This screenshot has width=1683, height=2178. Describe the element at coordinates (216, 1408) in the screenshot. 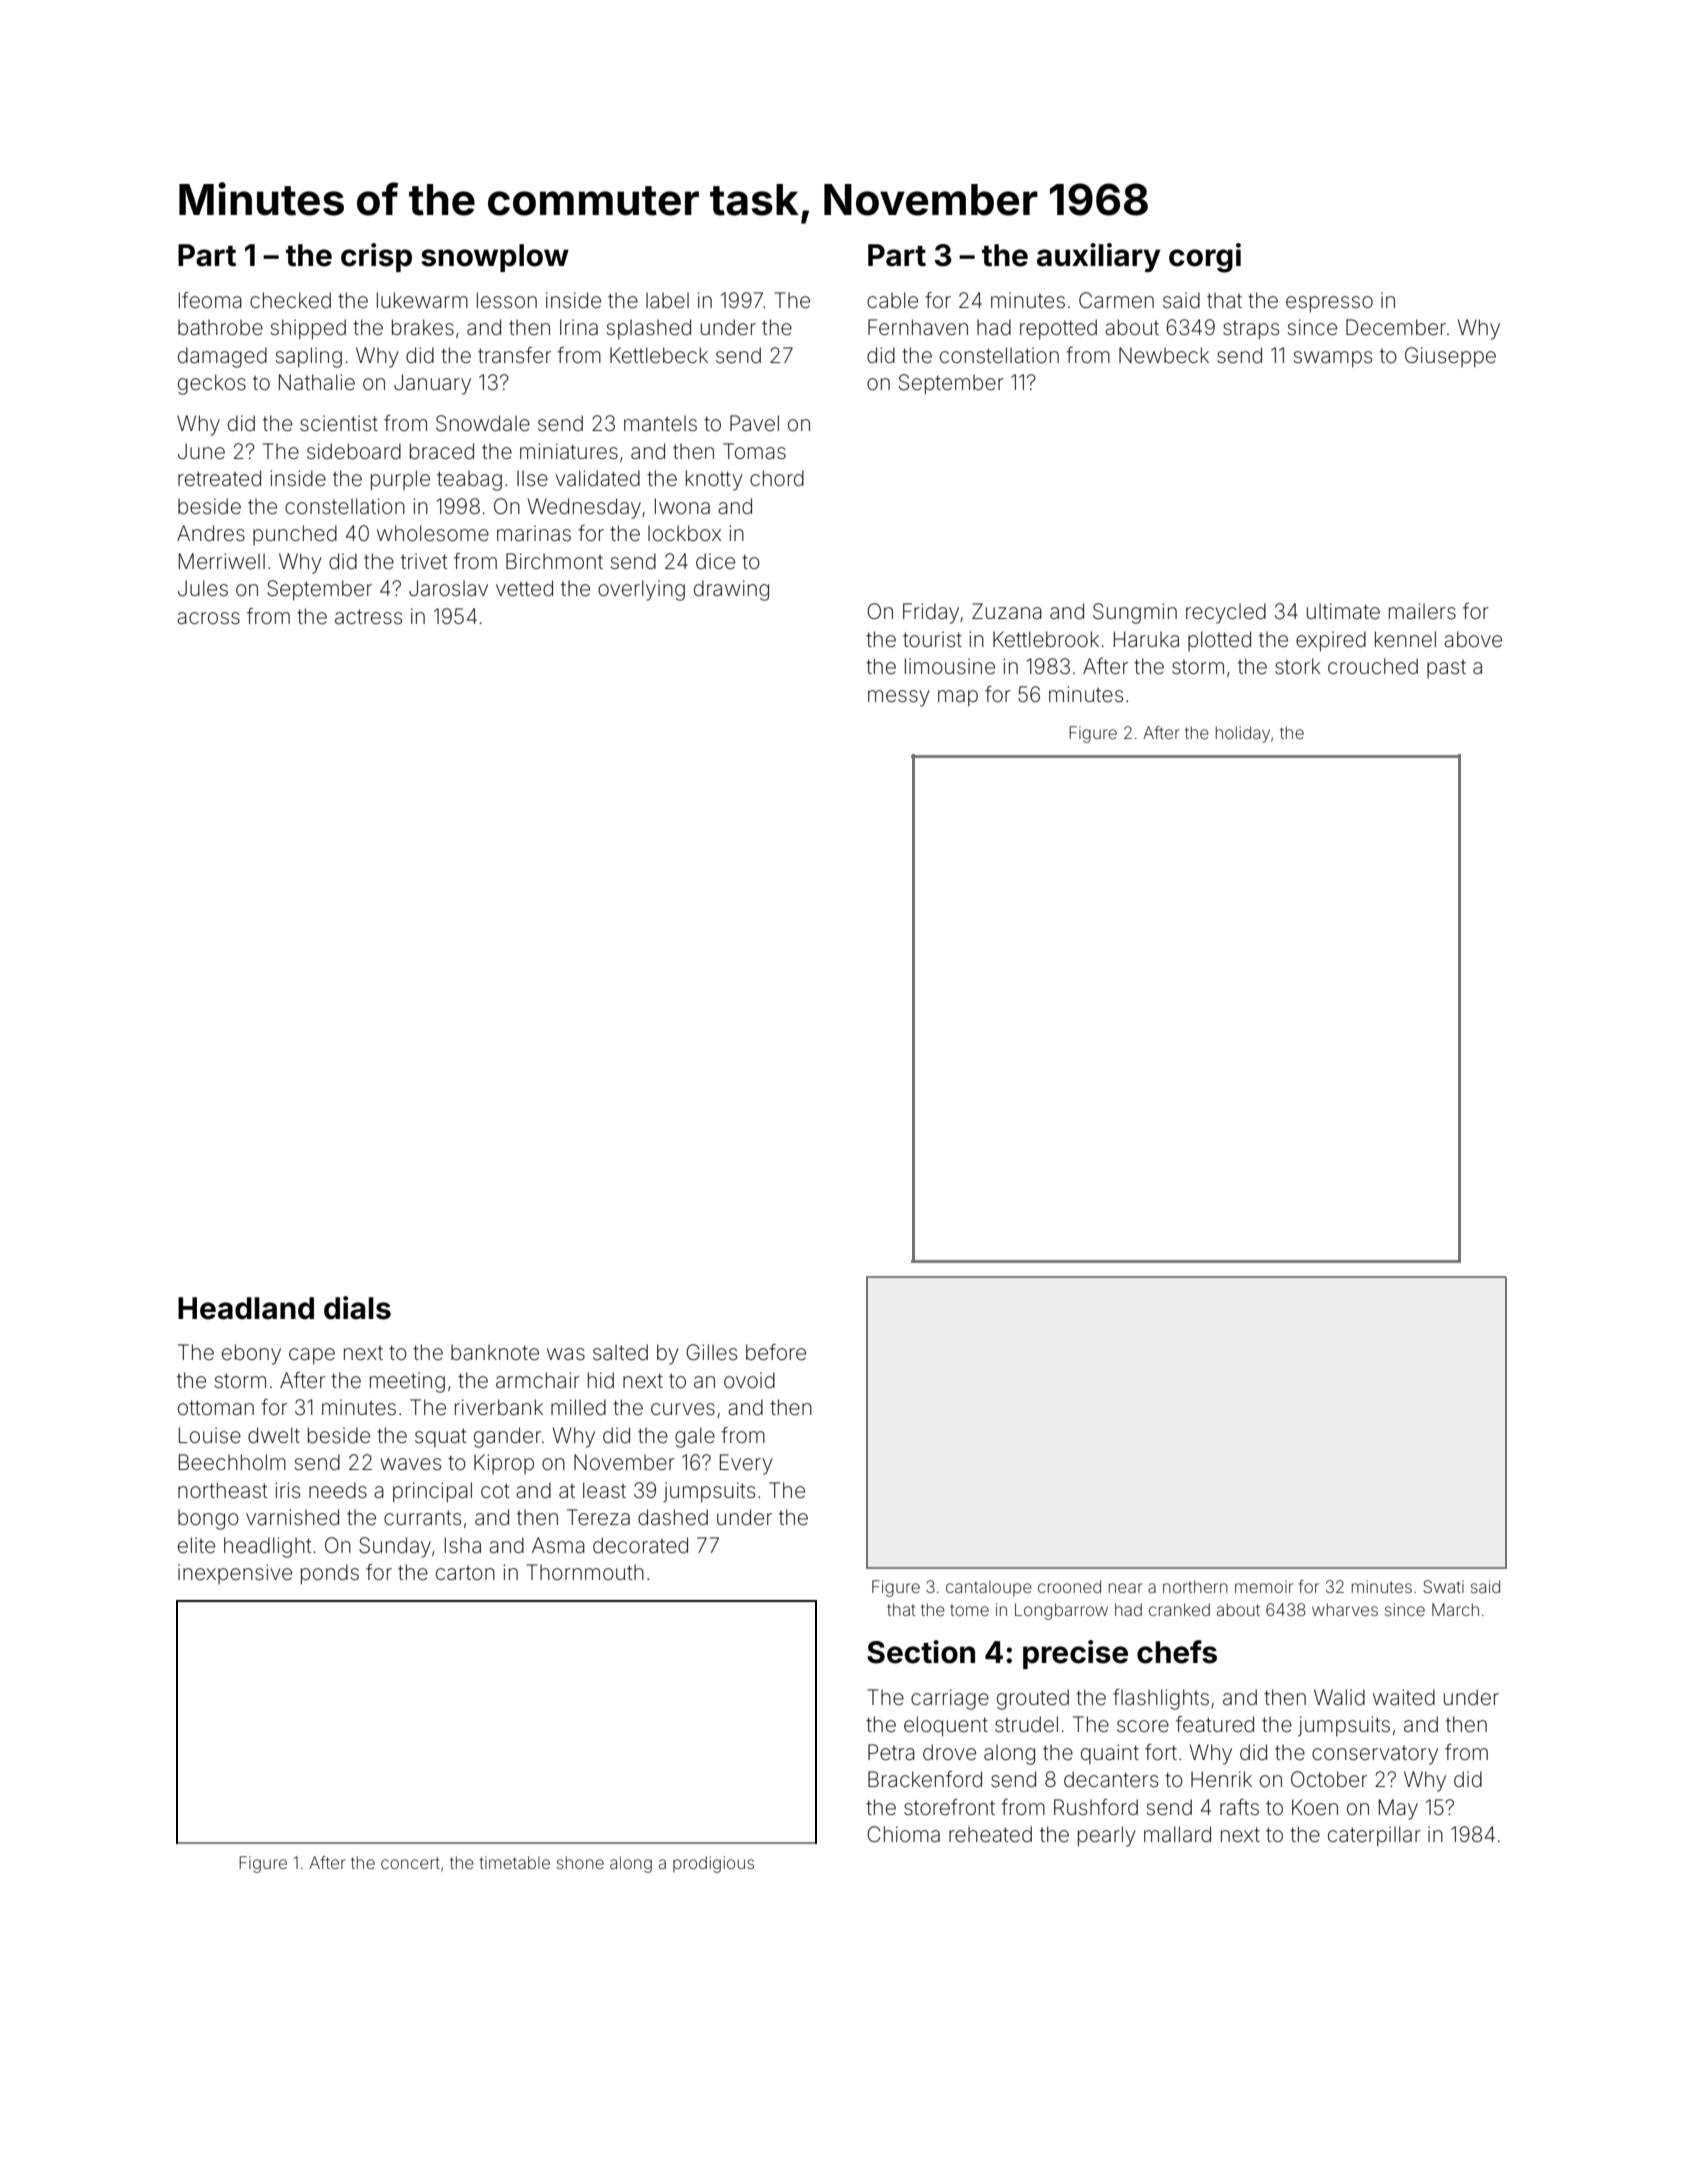

I see `ottoman` at that location.
